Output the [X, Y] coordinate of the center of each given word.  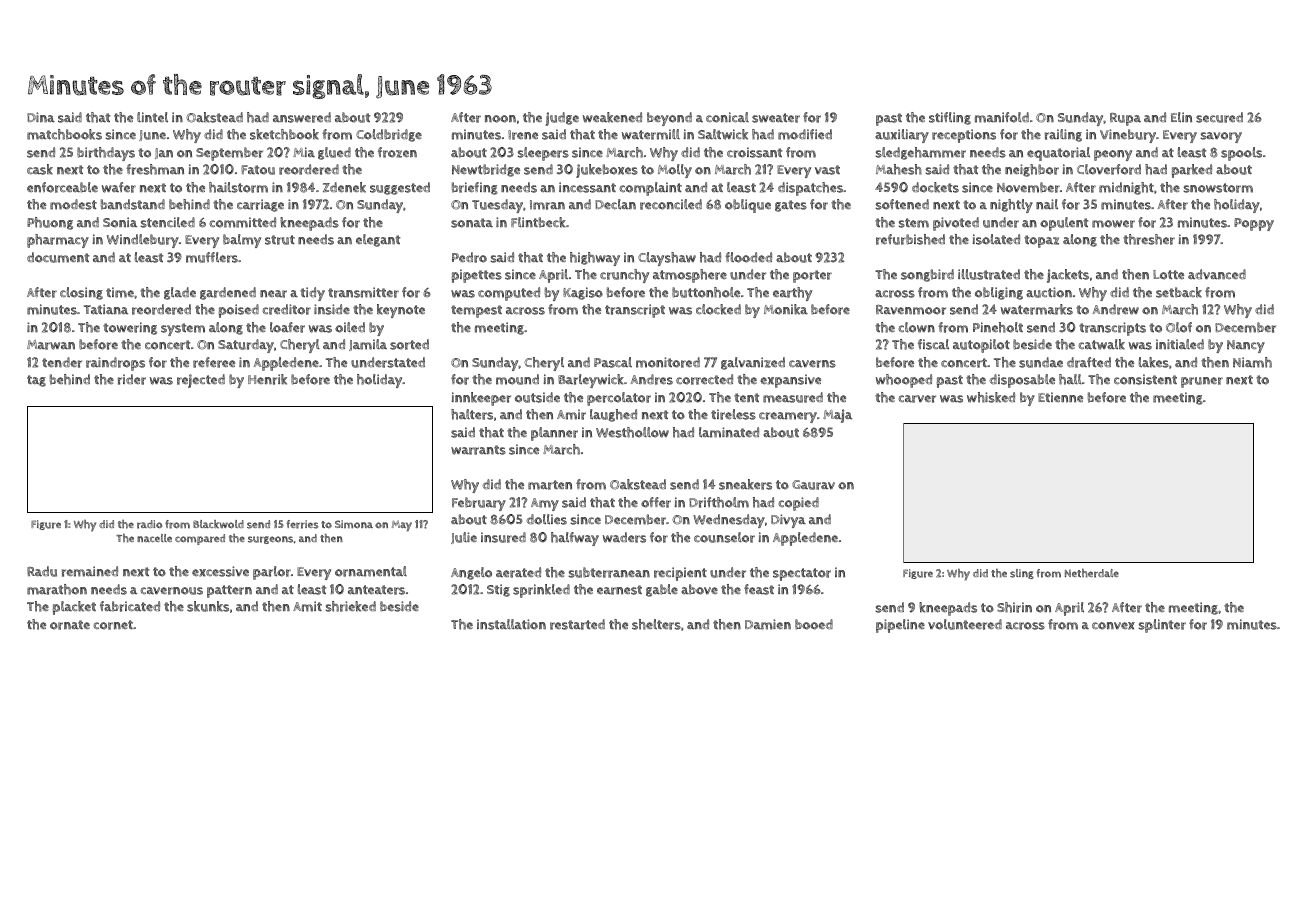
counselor [724, 537]
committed [243, 222]
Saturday [246, 346]
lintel [152, 117]
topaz [1041, 241]
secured [1219, 117]
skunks [208, 606]
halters [472, 414]
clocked [718, 309]
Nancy [1246, 346]
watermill [651, 134]
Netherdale [1092, 573]
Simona [354, 524]
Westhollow [632, 432]
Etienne [1060, 397]
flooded [748, 257]
